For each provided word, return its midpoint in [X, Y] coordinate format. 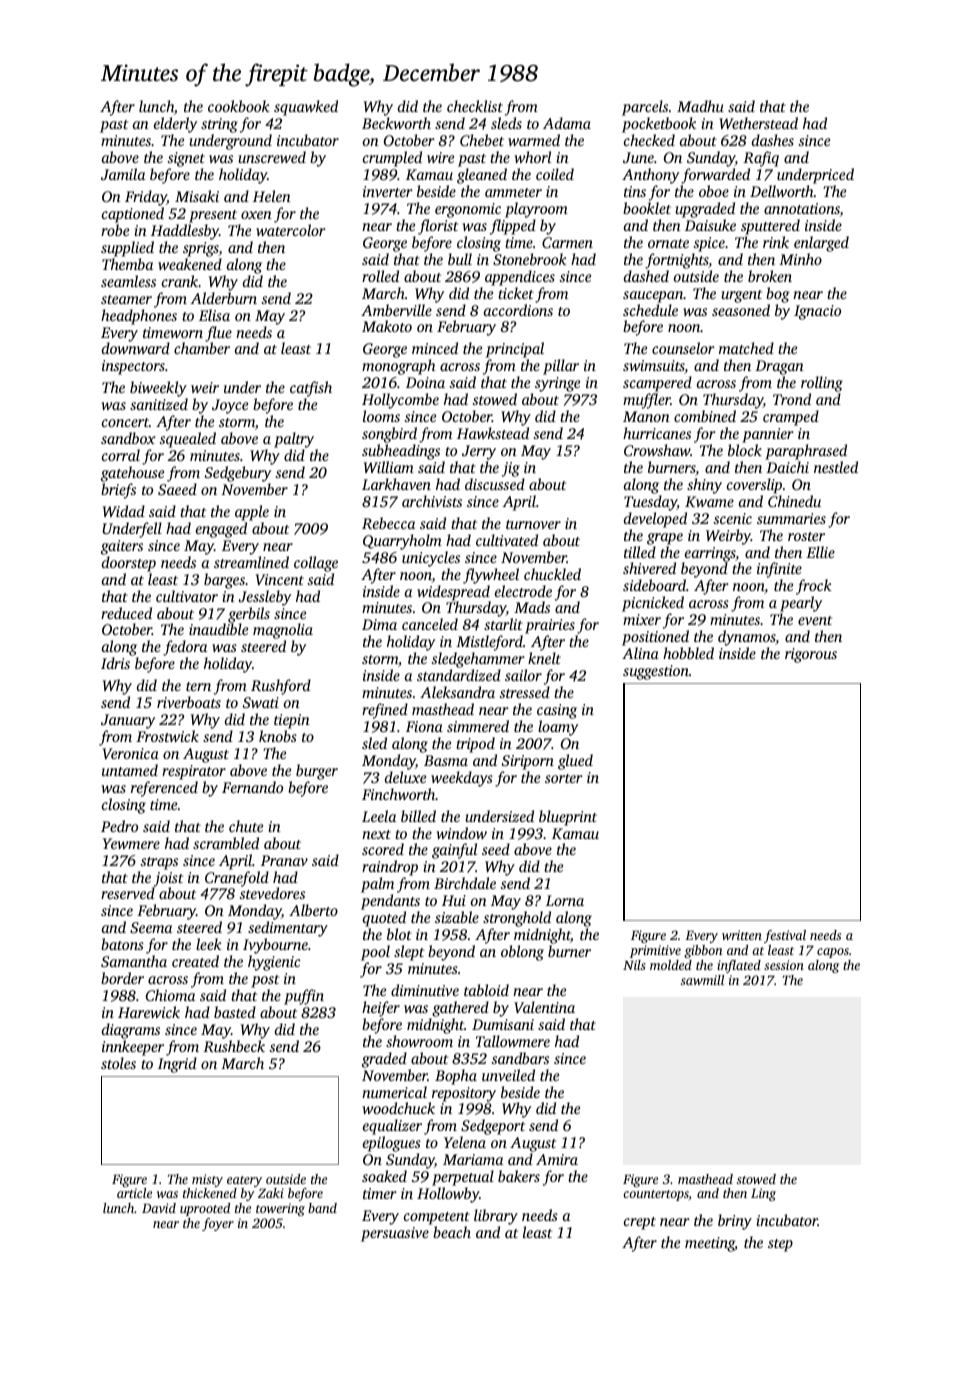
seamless [128, 281]
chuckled [552, 574]
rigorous [811, 655]
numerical [394, 1092]
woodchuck [399, 1108]
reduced [126, 613]
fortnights [677, 261]
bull [460, 259]
